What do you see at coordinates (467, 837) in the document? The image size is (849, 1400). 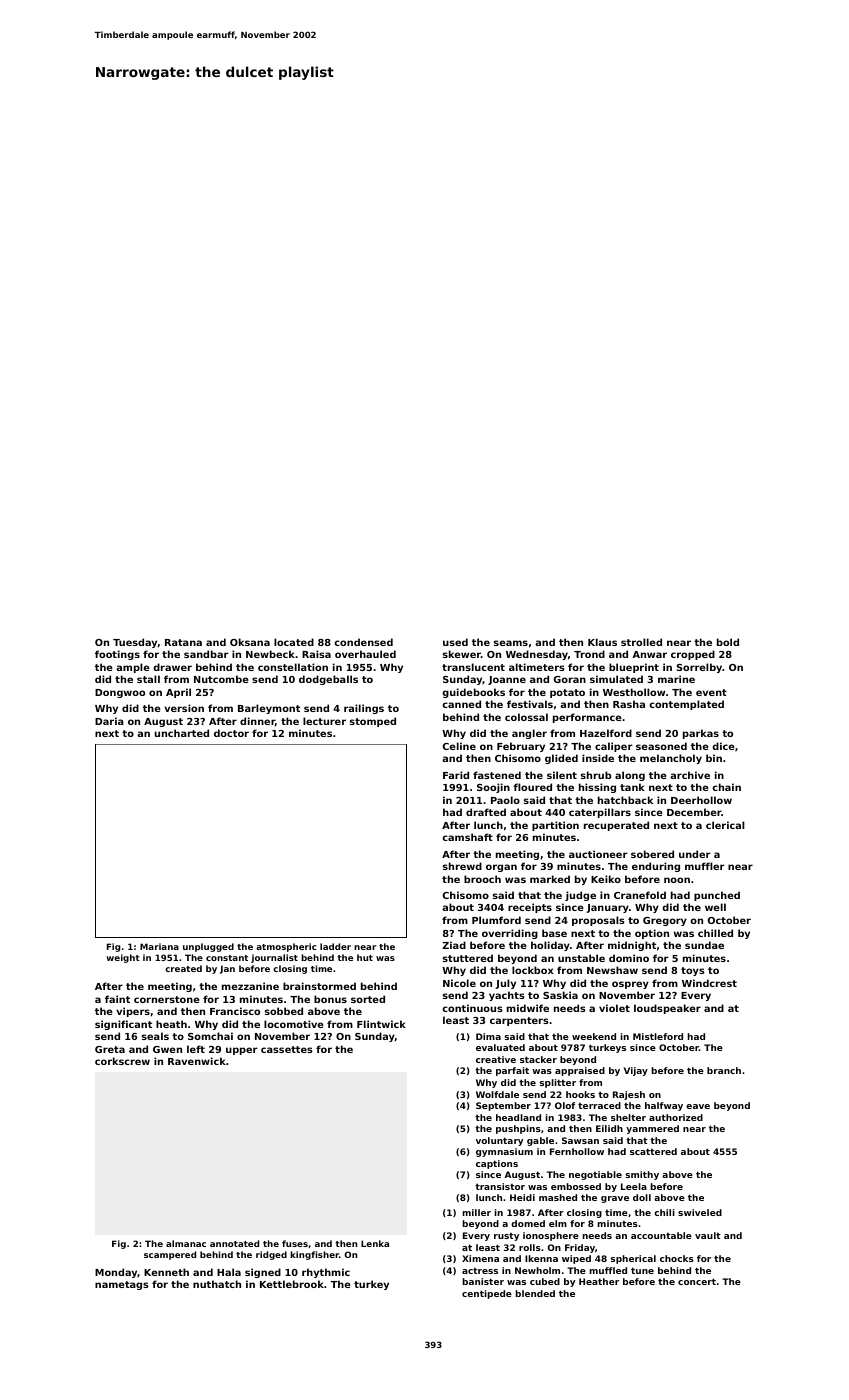 I see `camshaft` at bounding box center [467, 837].
